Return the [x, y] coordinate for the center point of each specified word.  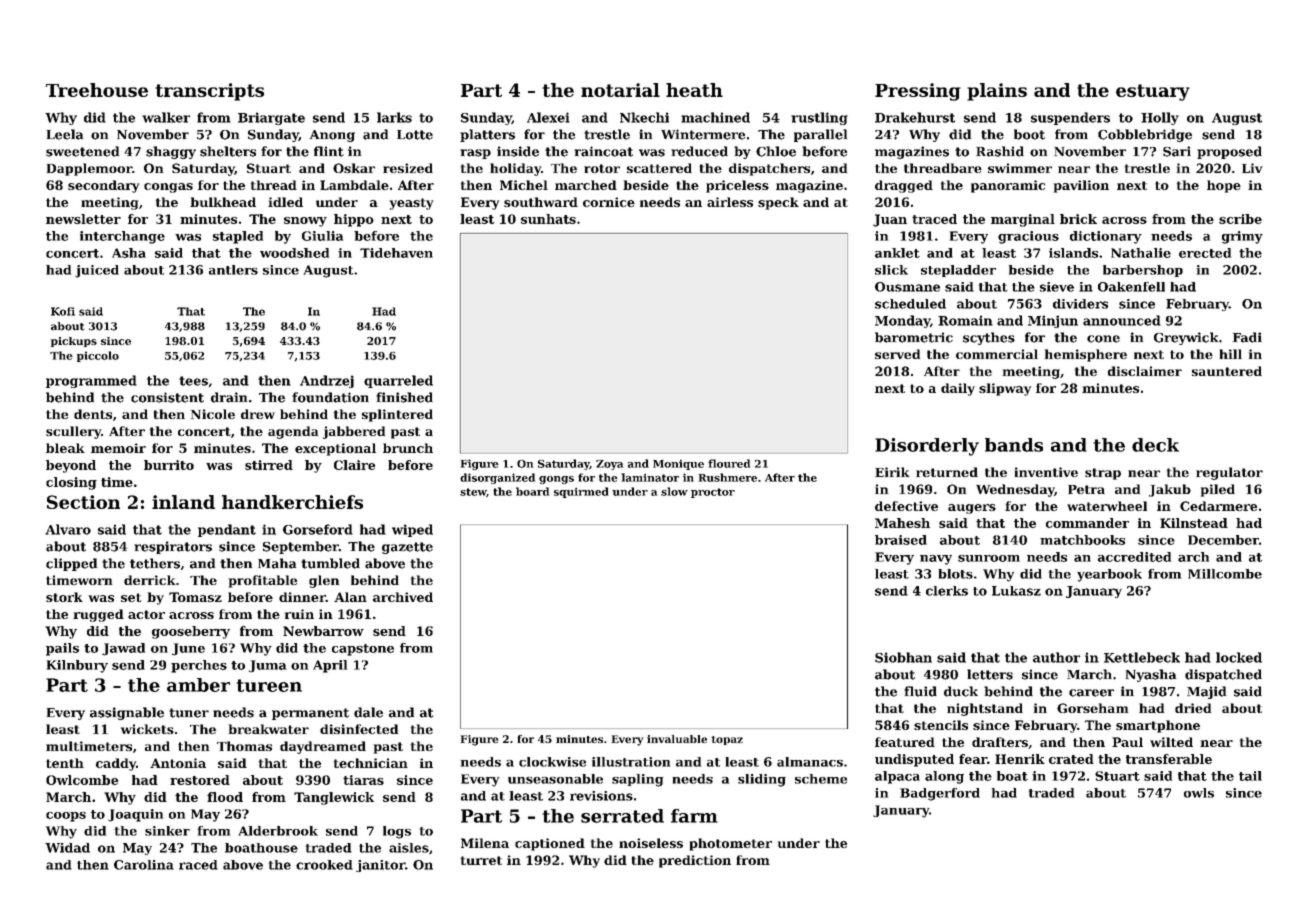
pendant [227, 530]
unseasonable [555, 779]
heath [694, 90]
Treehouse [97, 90]
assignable [127, 713]
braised [901, 540]
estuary [1153, 92]
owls [1199, 793]
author [1056, 657]
